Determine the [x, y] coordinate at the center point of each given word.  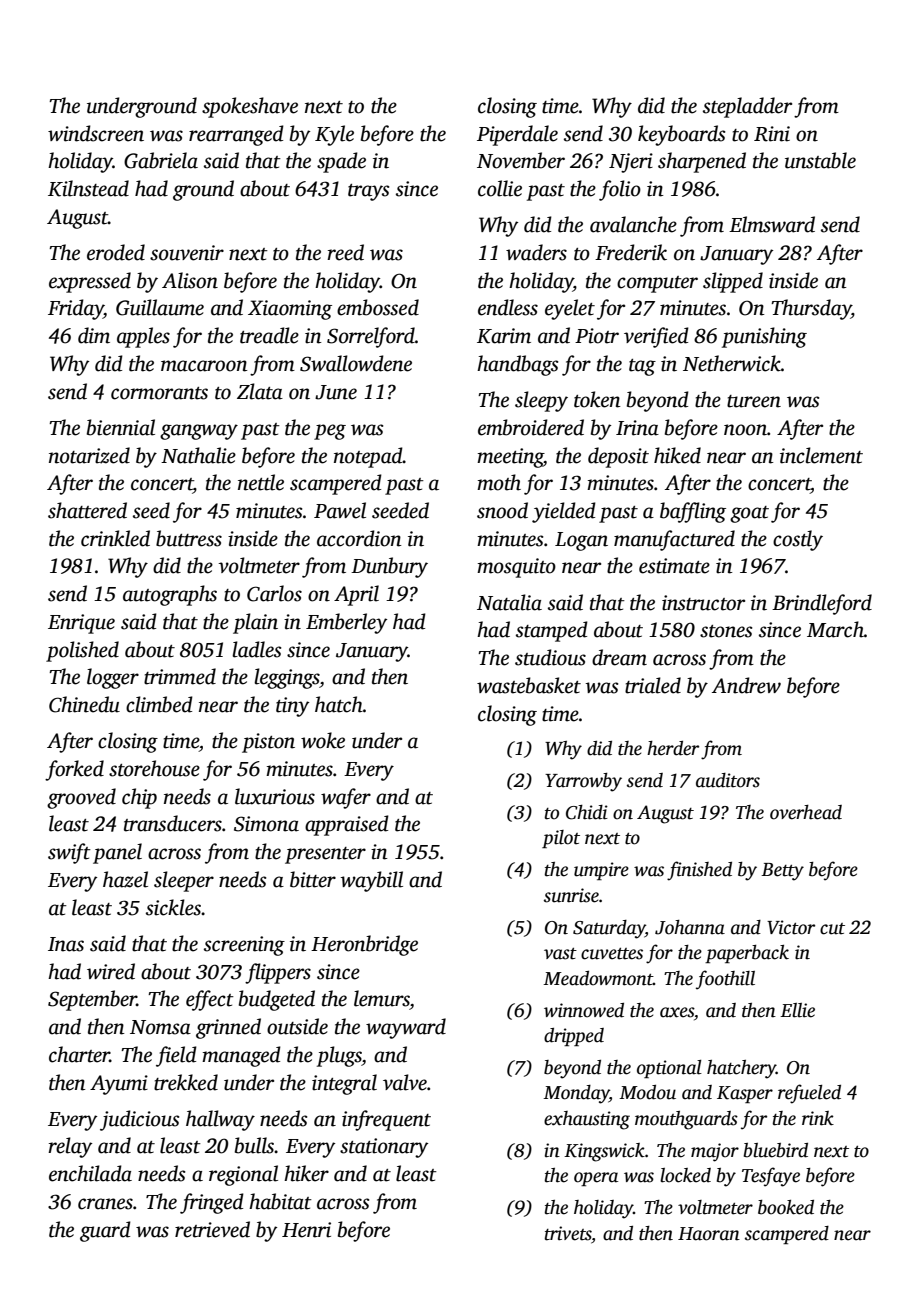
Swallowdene [356, 363]
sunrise [571, 895]
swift [69, 853]
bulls [255, 1145]
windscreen [96, 133]
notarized [89, 455]
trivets [568, 1233]
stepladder [747, 107]
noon [745, 430]
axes [677, 1012]
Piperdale [517, 135]
